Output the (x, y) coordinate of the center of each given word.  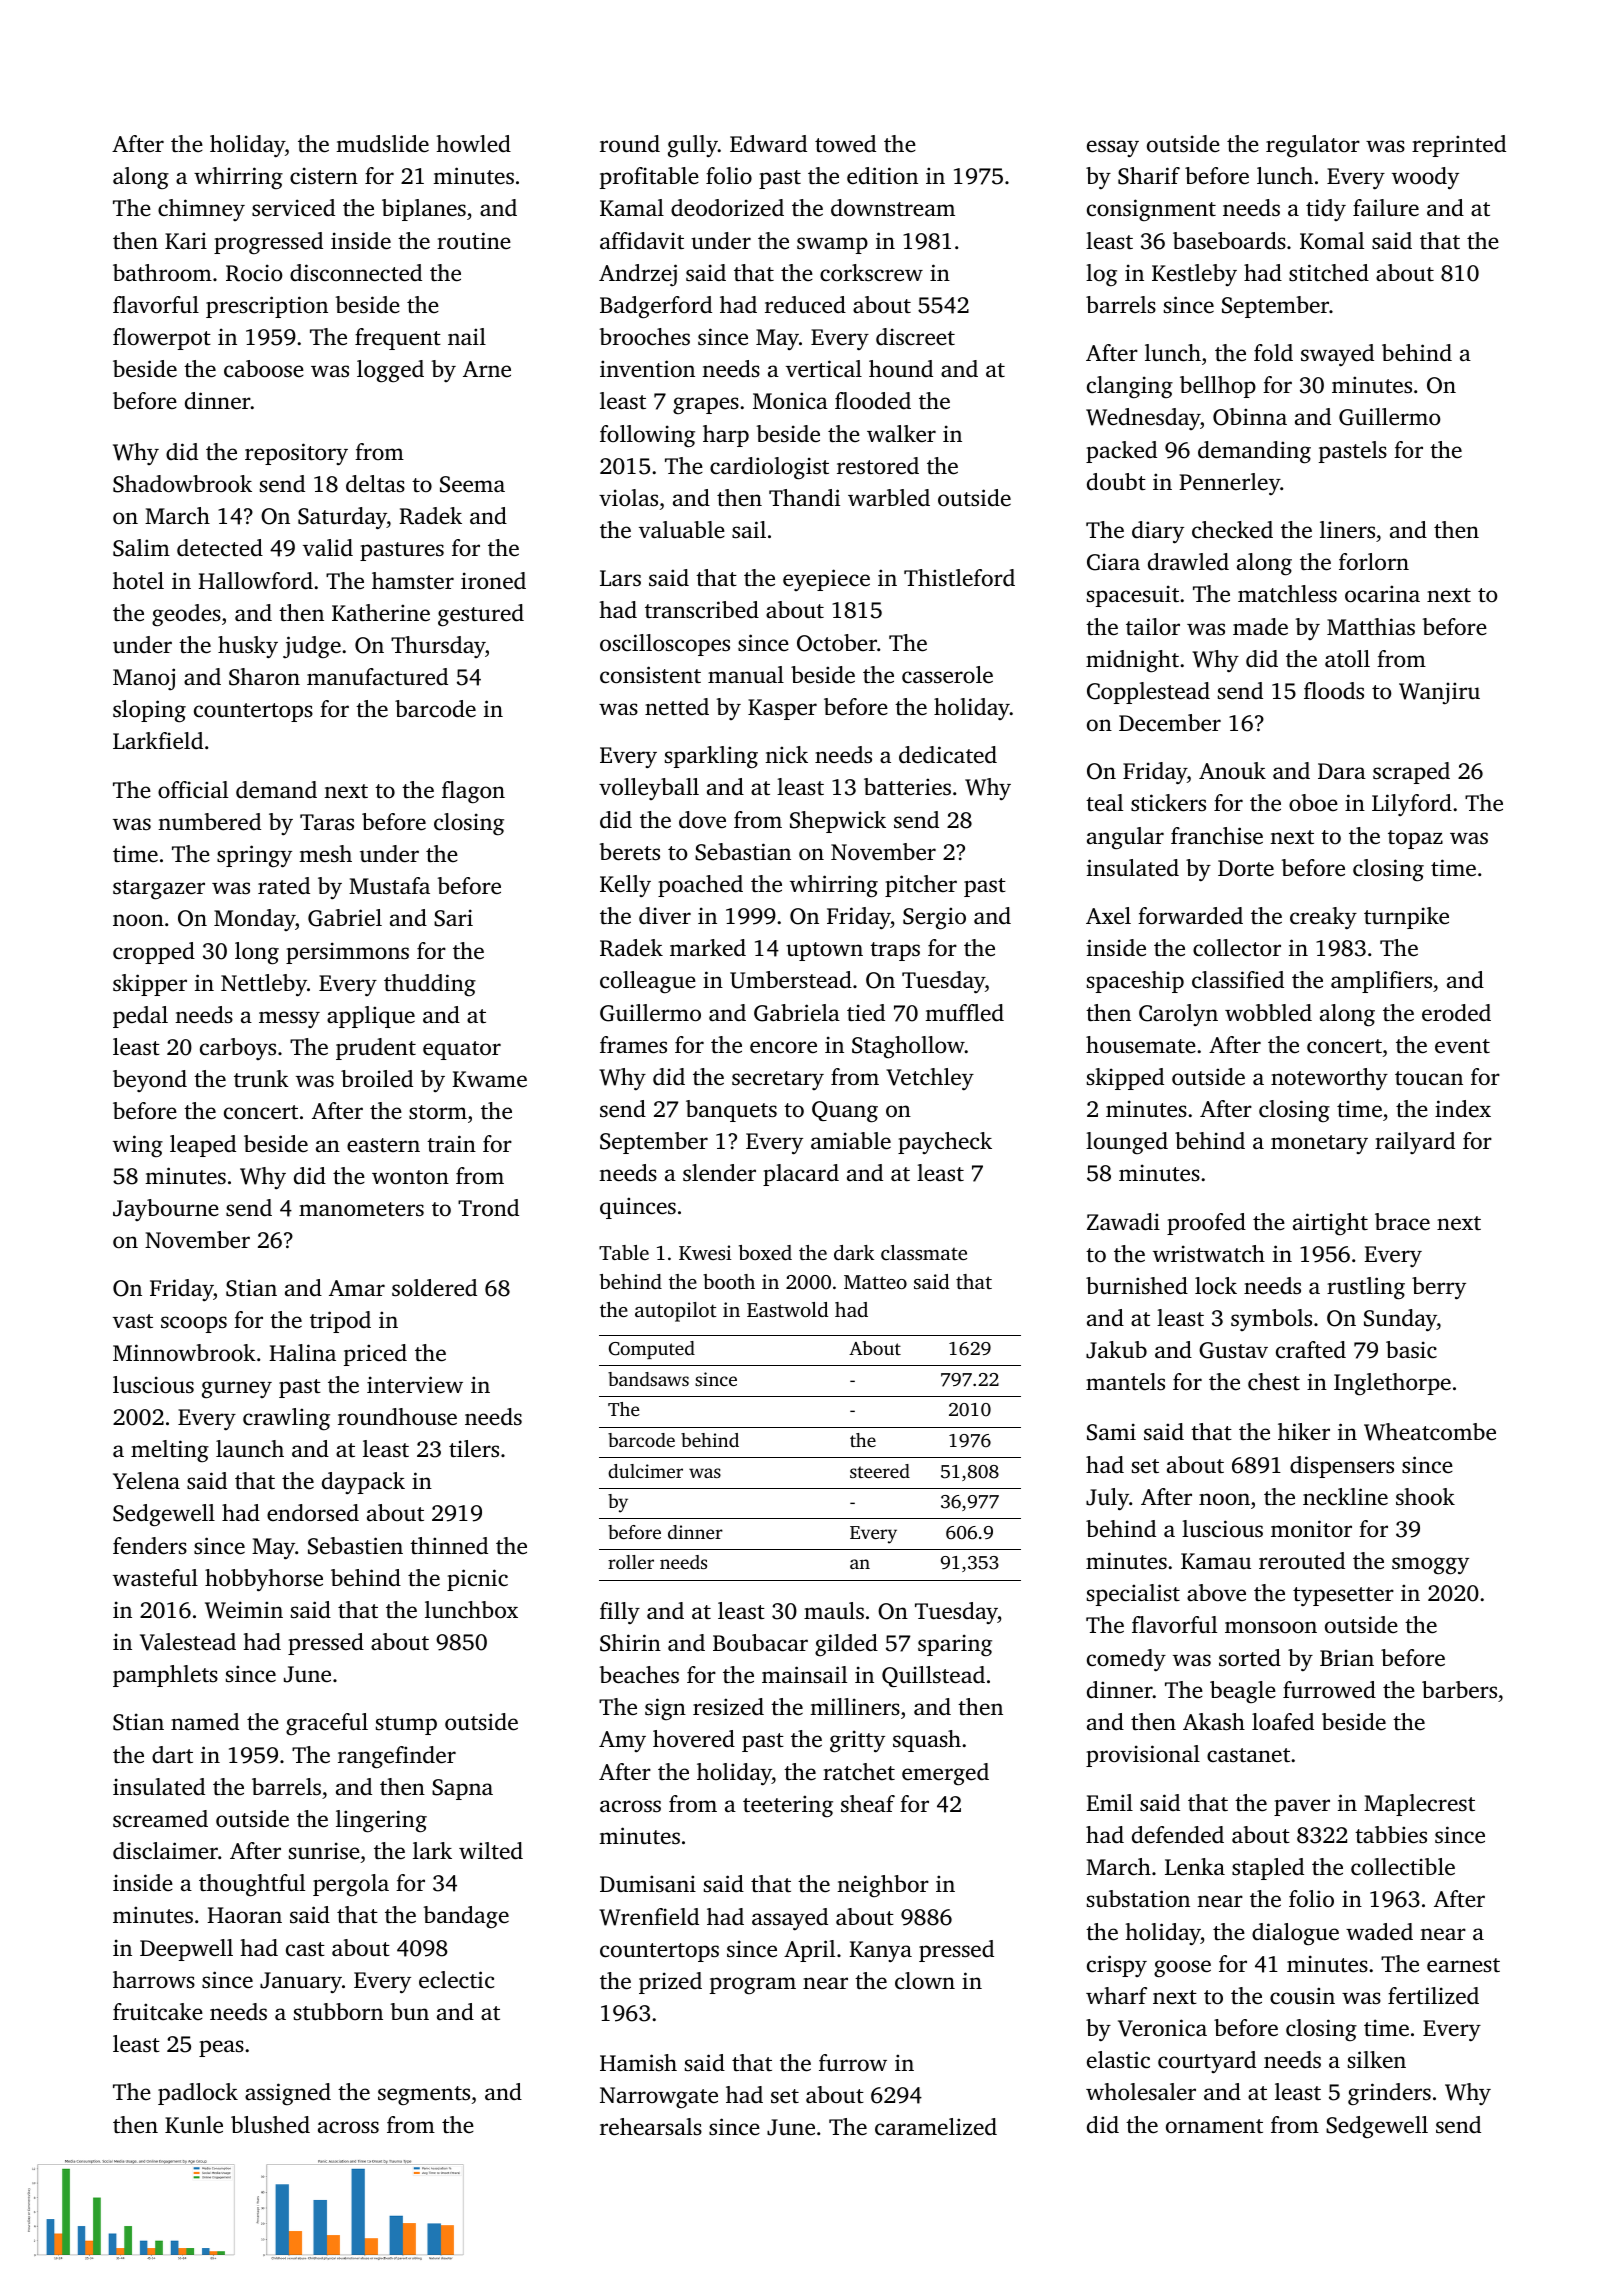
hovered (694, 1739)
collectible (1403, 1867)
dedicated (948, 755)
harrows (154, 1979)
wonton (410, 1177)
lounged (1127, 1143)
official (193, 790)
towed (845, 144)
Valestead (188, 1642)
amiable (851, 1141)
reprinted (1459, 146)
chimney (201, 210)
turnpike (1406, 918)
